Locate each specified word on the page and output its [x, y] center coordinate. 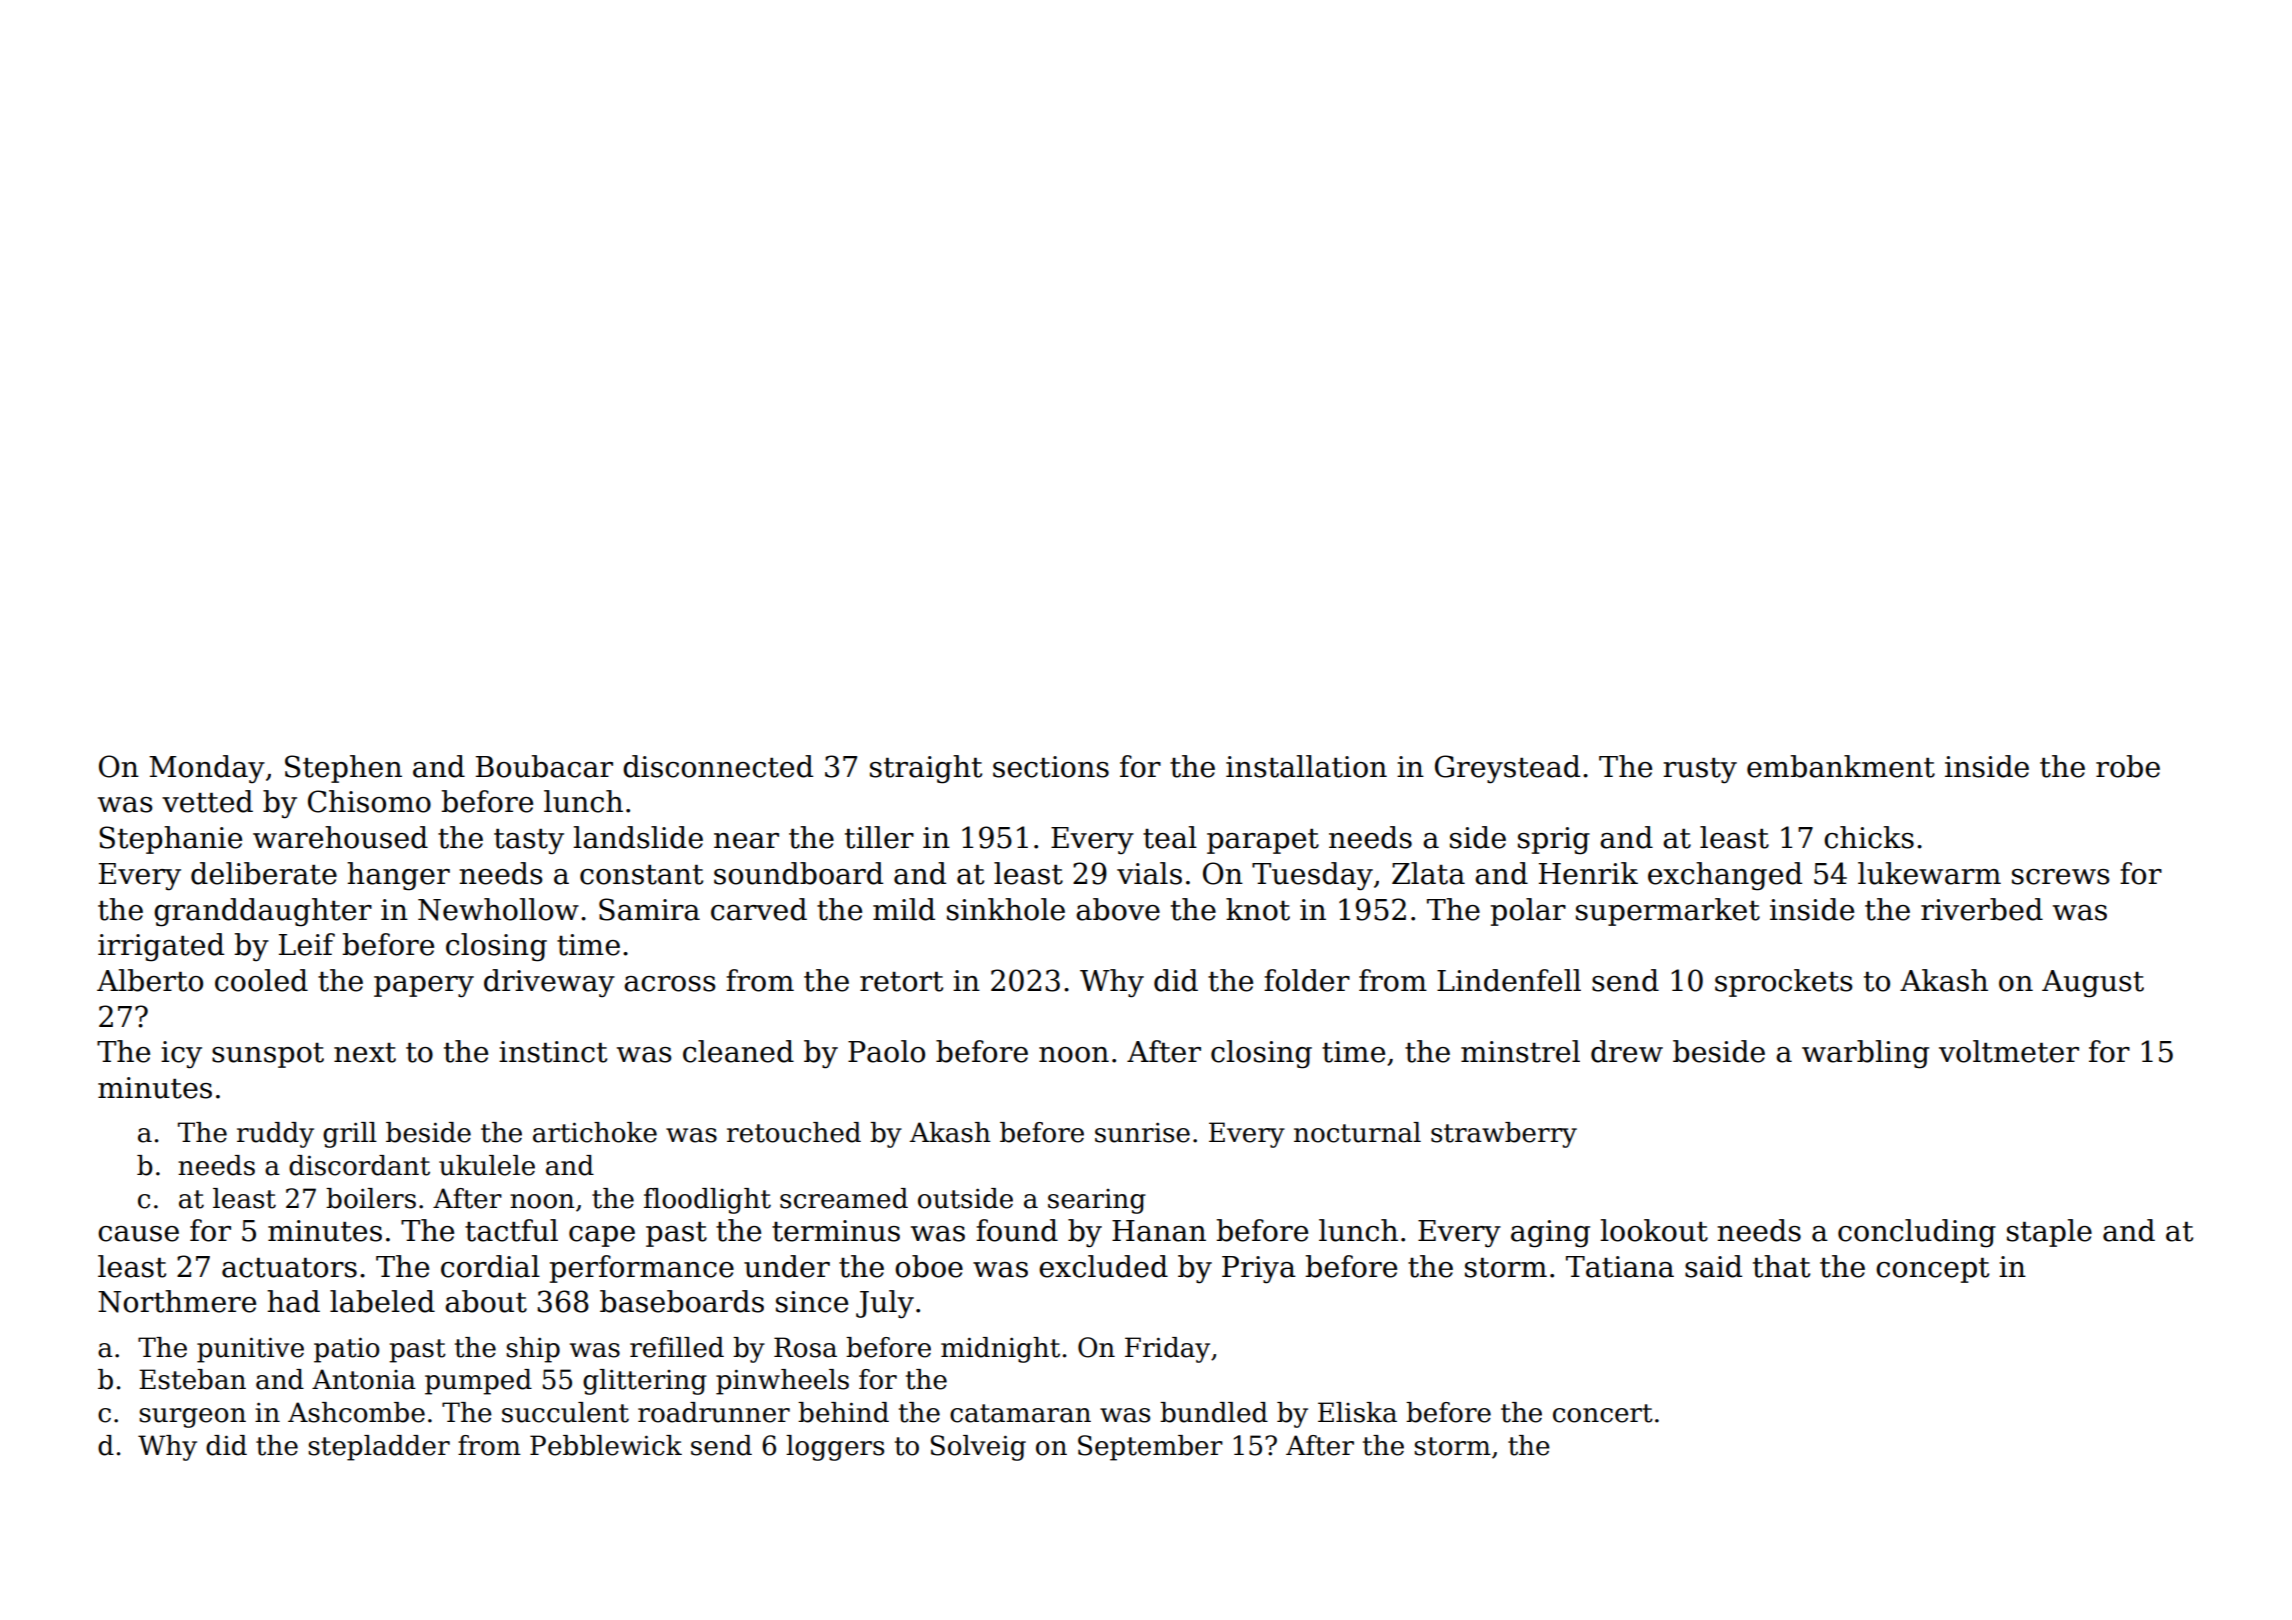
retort [901, 982]
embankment [1841, 766]
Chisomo [369, 801]
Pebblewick [606, 1445]
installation [1306, 766]
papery [424, 987]
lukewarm [1929, 873]
